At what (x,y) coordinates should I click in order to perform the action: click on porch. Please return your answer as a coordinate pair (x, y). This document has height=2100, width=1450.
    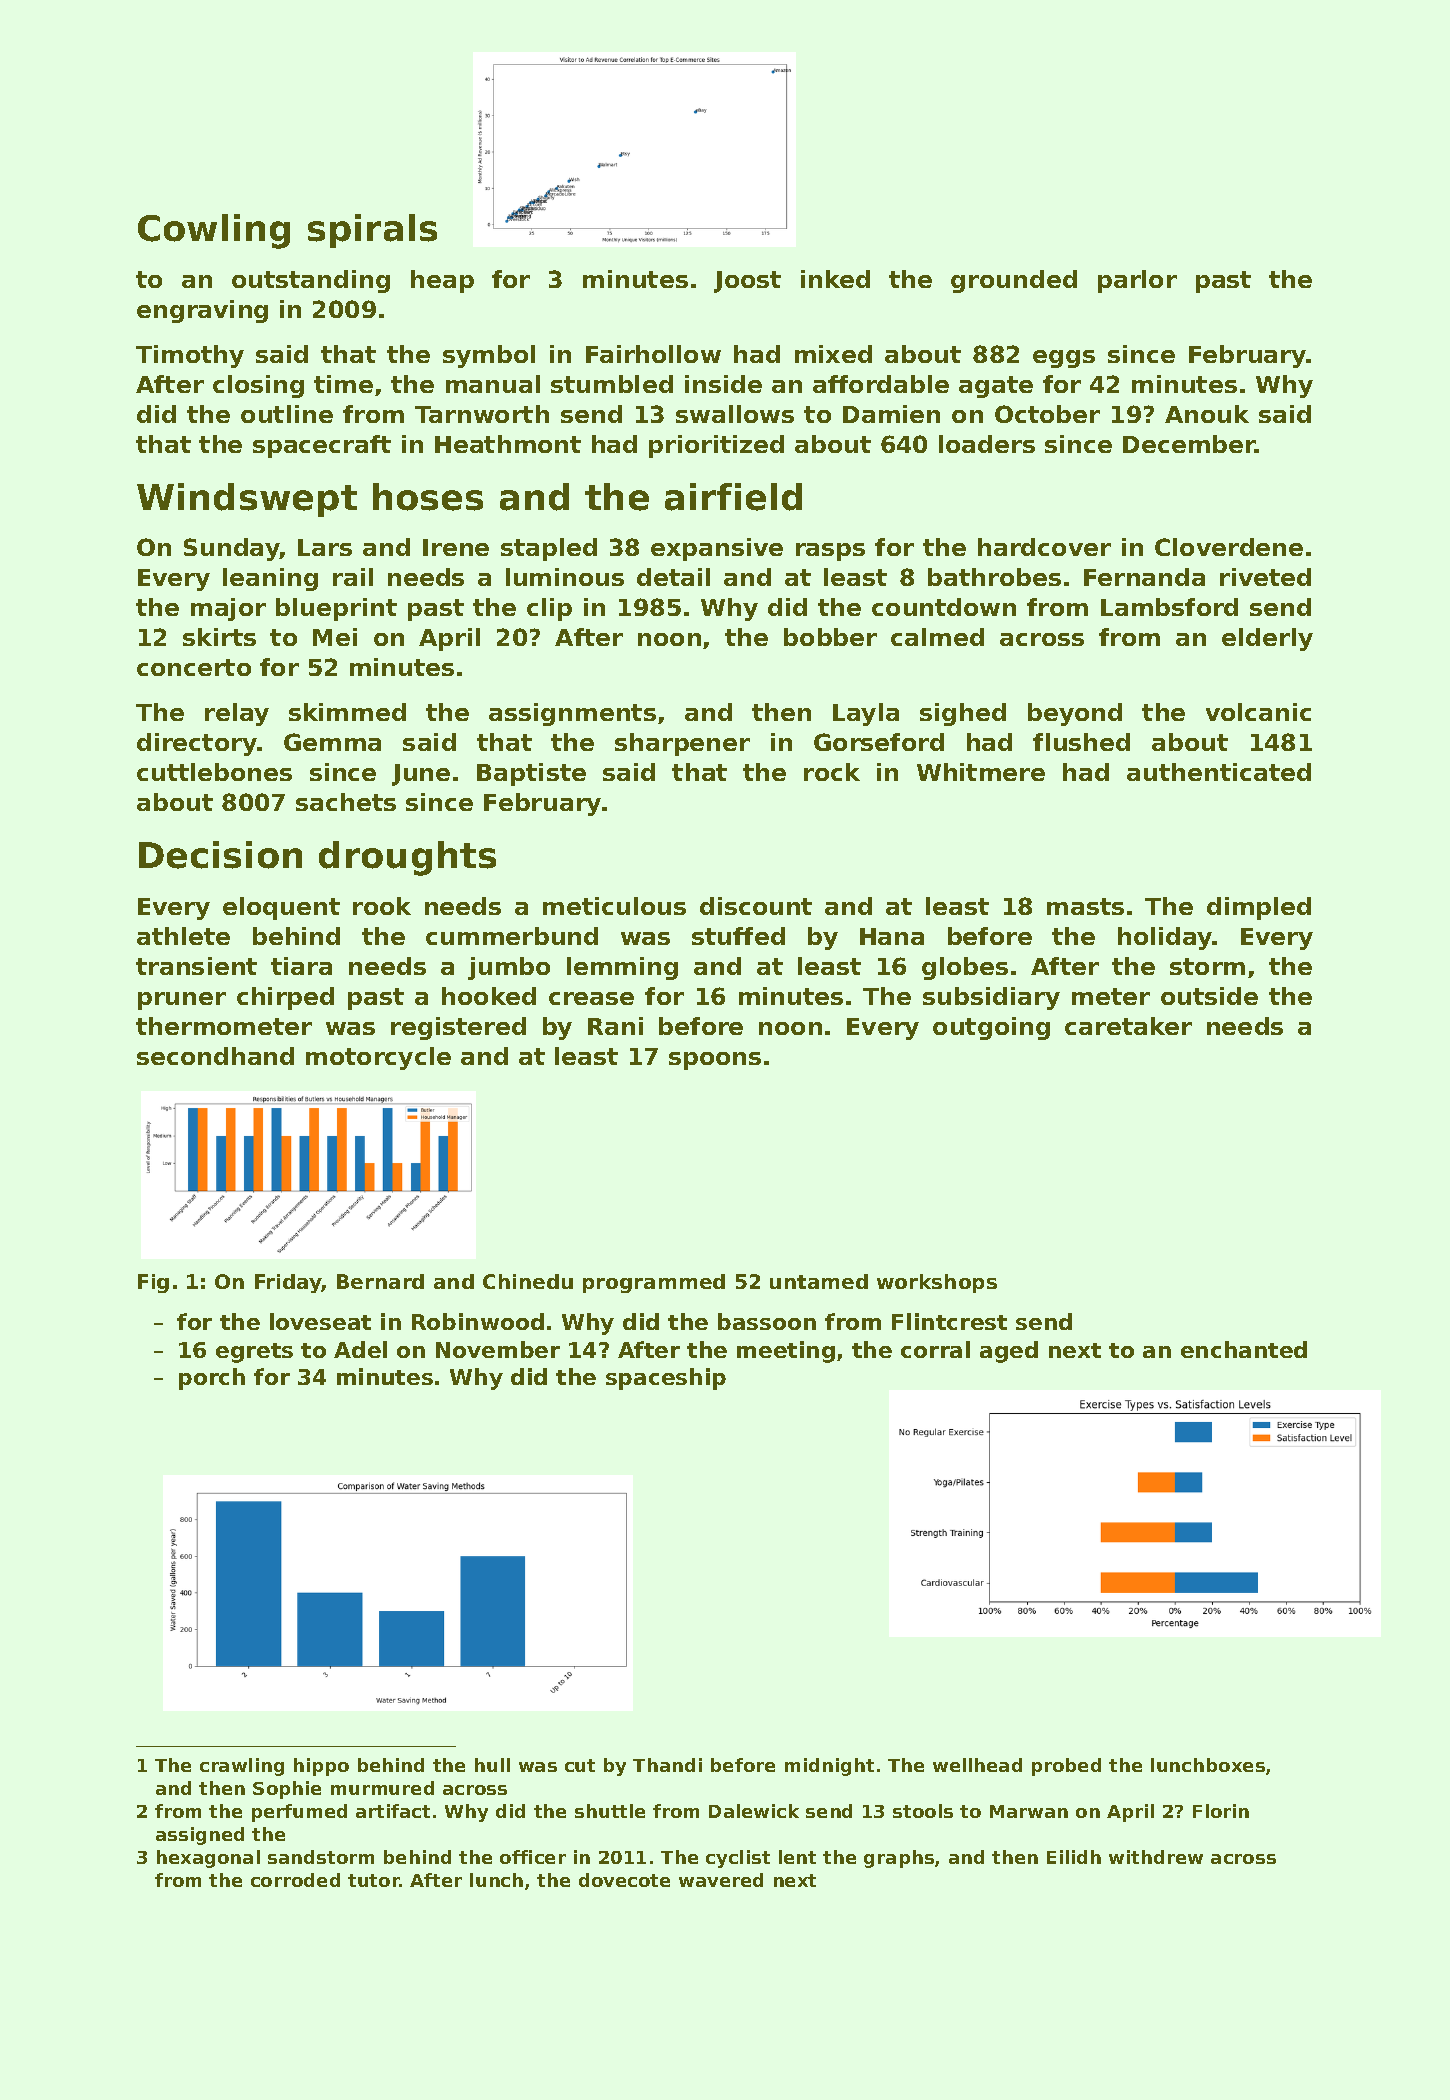
    Looking at the image, I should click on (212, 1379).
